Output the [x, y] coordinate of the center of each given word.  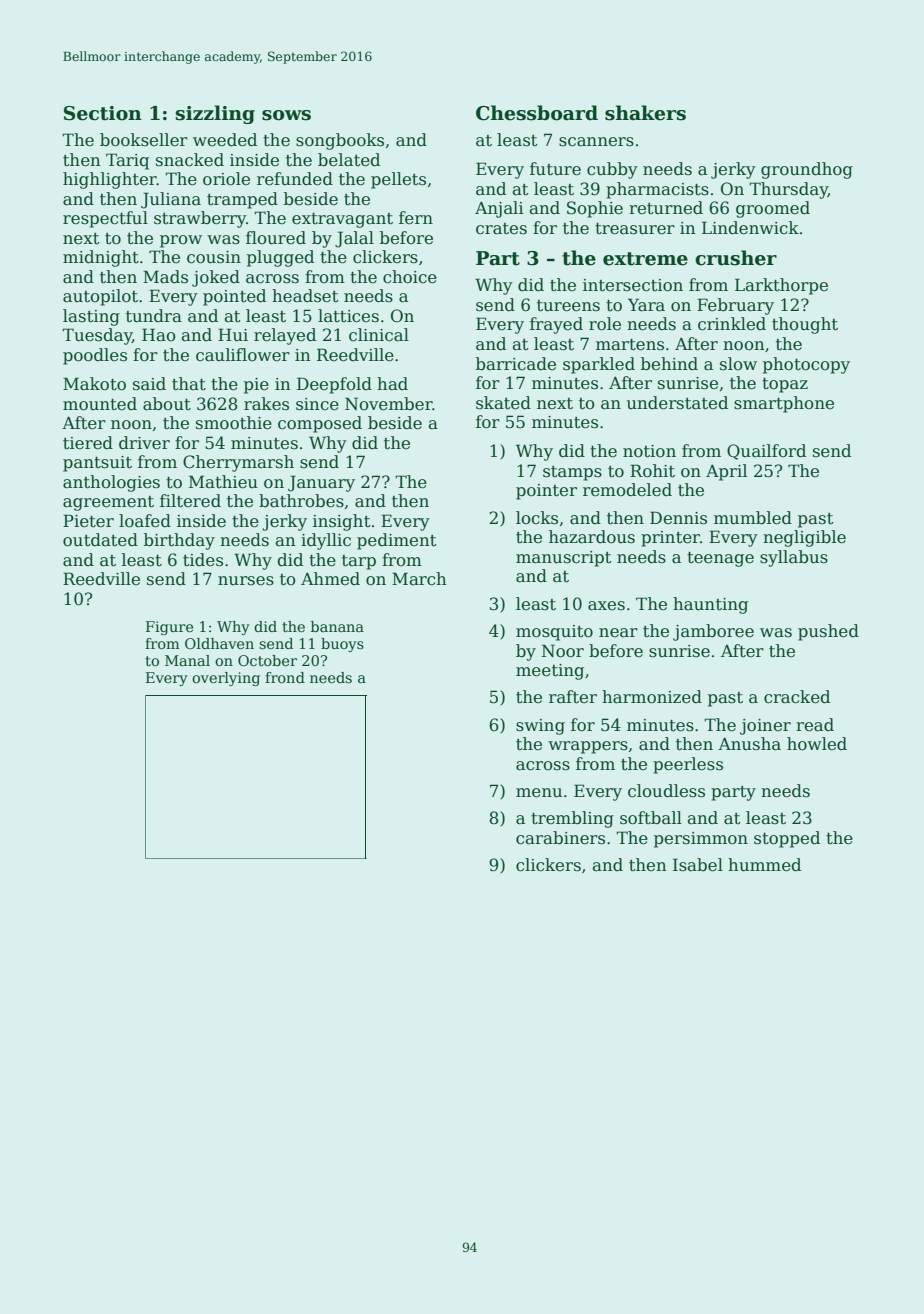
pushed [828, 632]
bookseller [144, 140]
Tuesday [97, 336]
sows [286, 115]
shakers [645, 113]
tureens [568, 306]
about [167, 404]
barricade [516, 364]
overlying [226, 679]
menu [539, 793]
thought [805, 325]
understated [677, 403]
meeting [550, 672]
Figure [169, 628]
